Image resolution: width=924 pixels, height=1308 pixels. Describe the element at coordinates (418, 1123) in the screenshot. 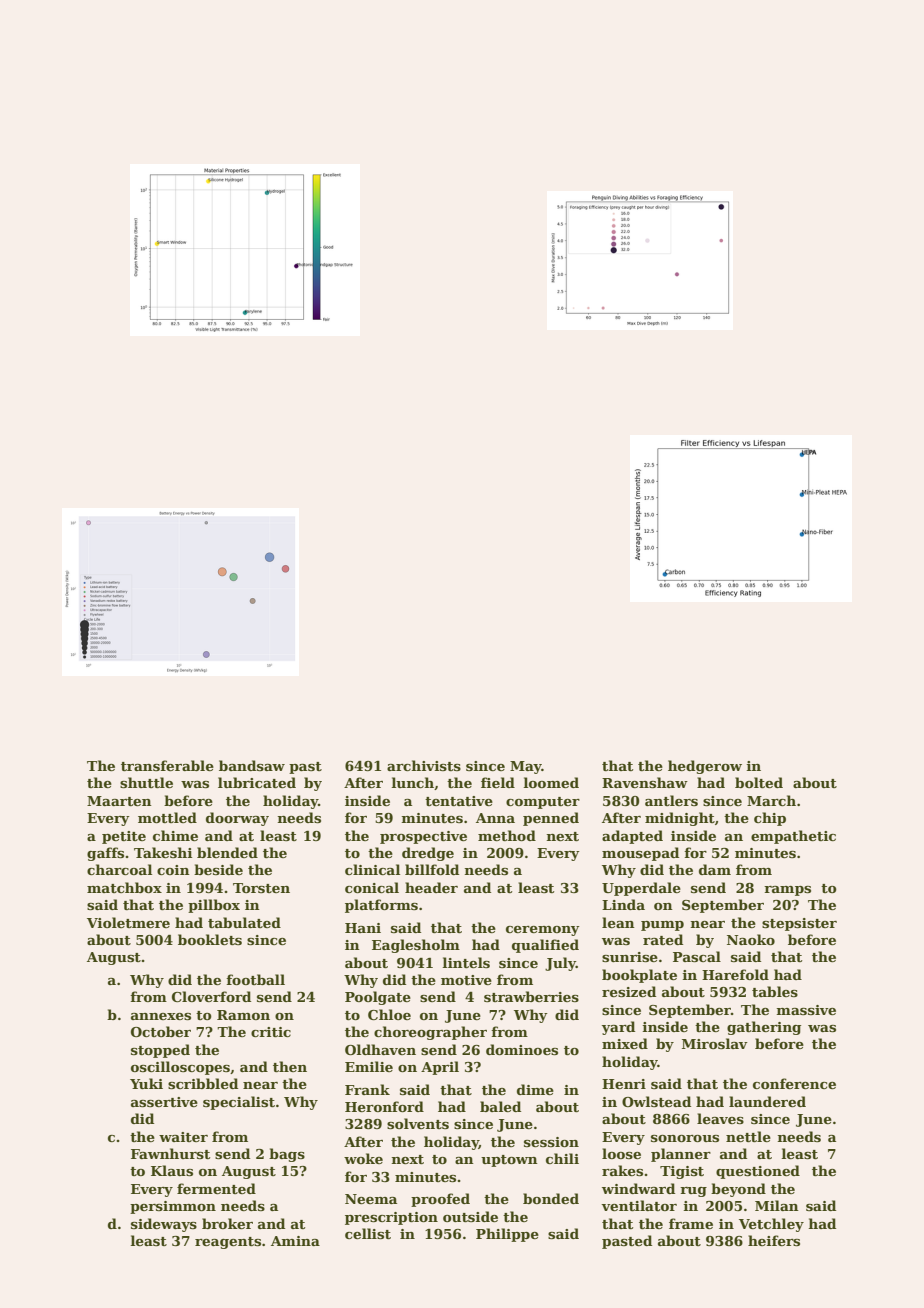

I see `solvents` at that location.
